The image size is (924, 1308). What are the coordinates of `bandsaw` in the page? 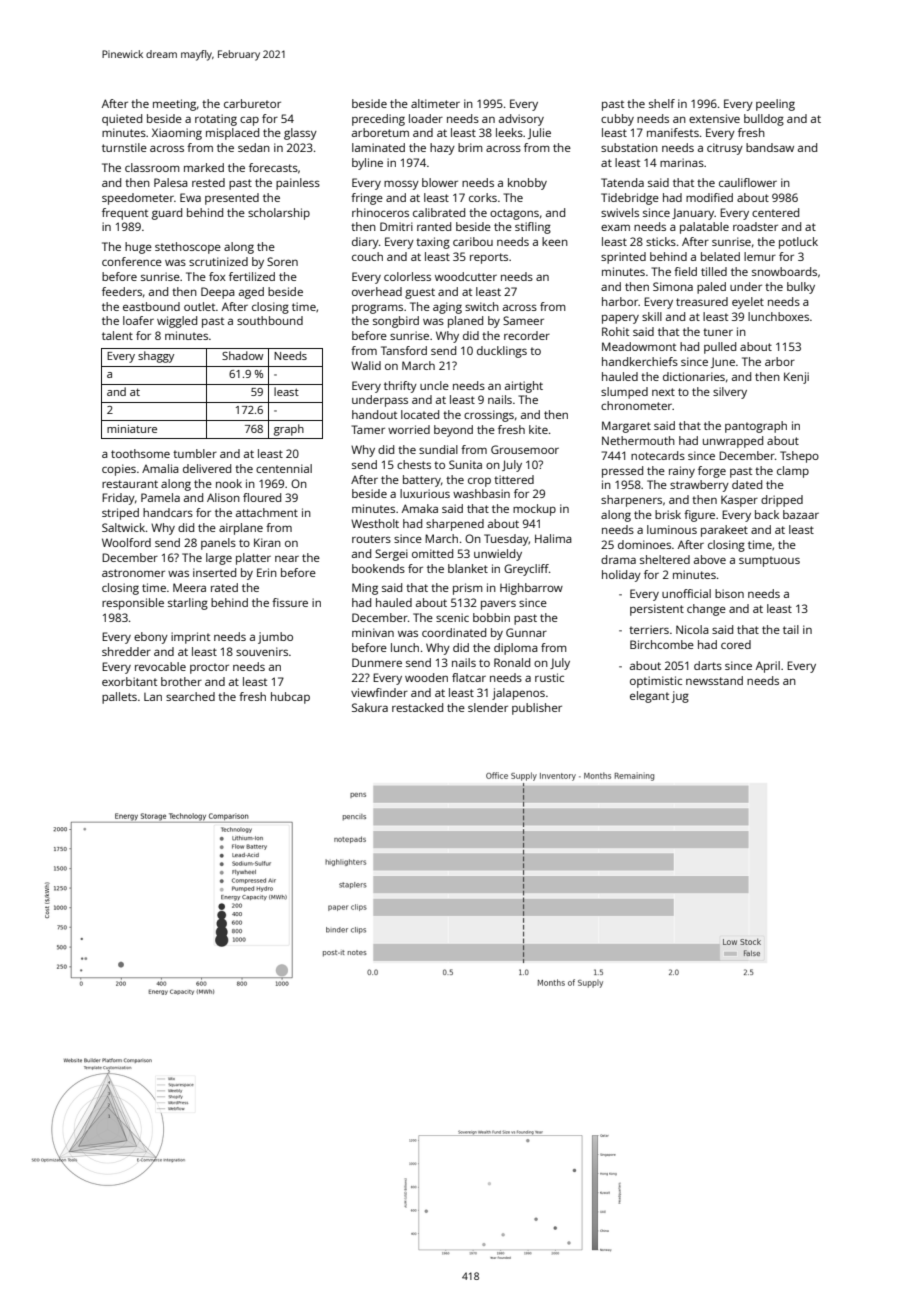 It's located at (770, 147).
